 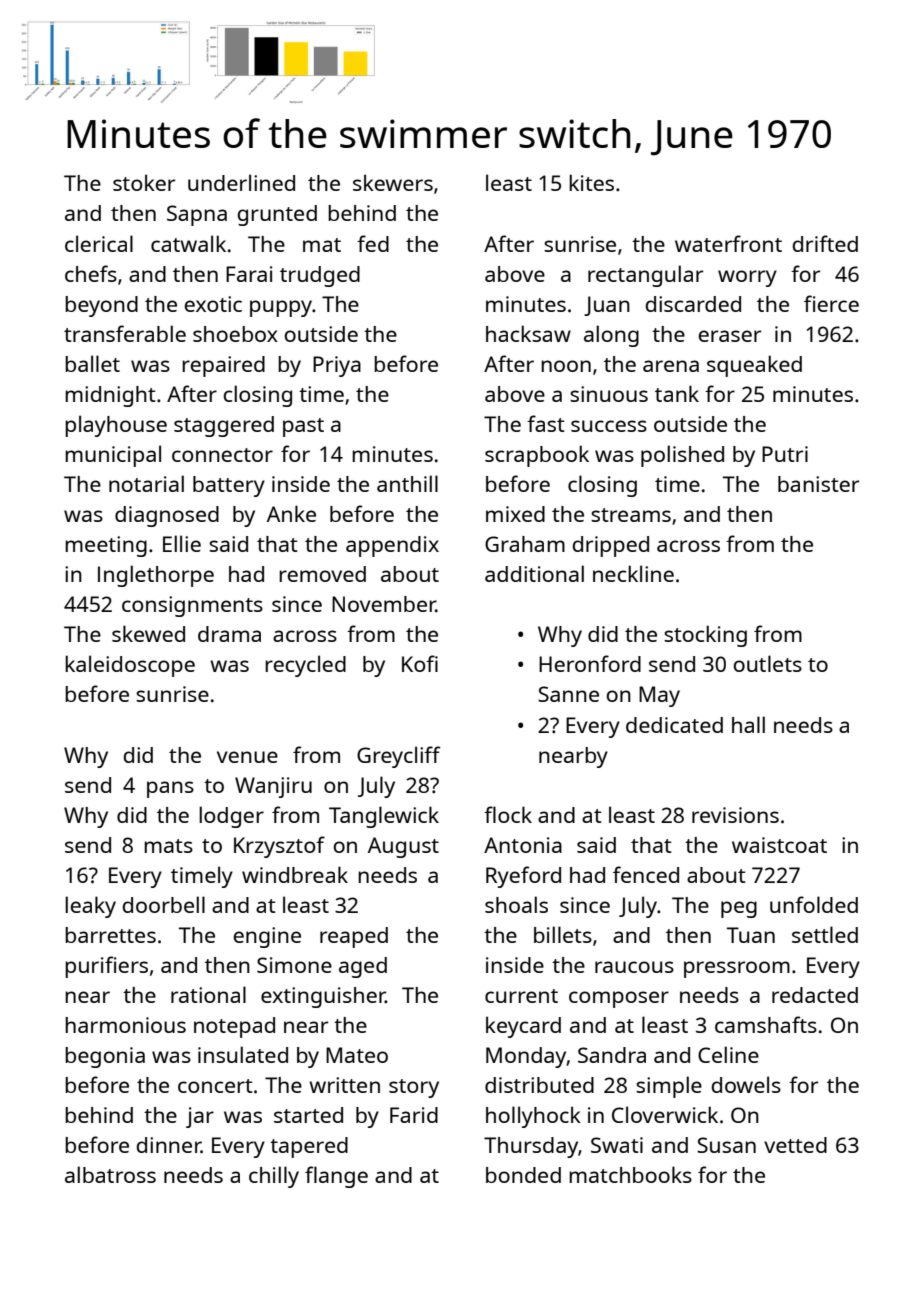 What do you see at coordinates (130, 666) in the page?
I see `kaleidoscope` at bounding box center [130, 666].
